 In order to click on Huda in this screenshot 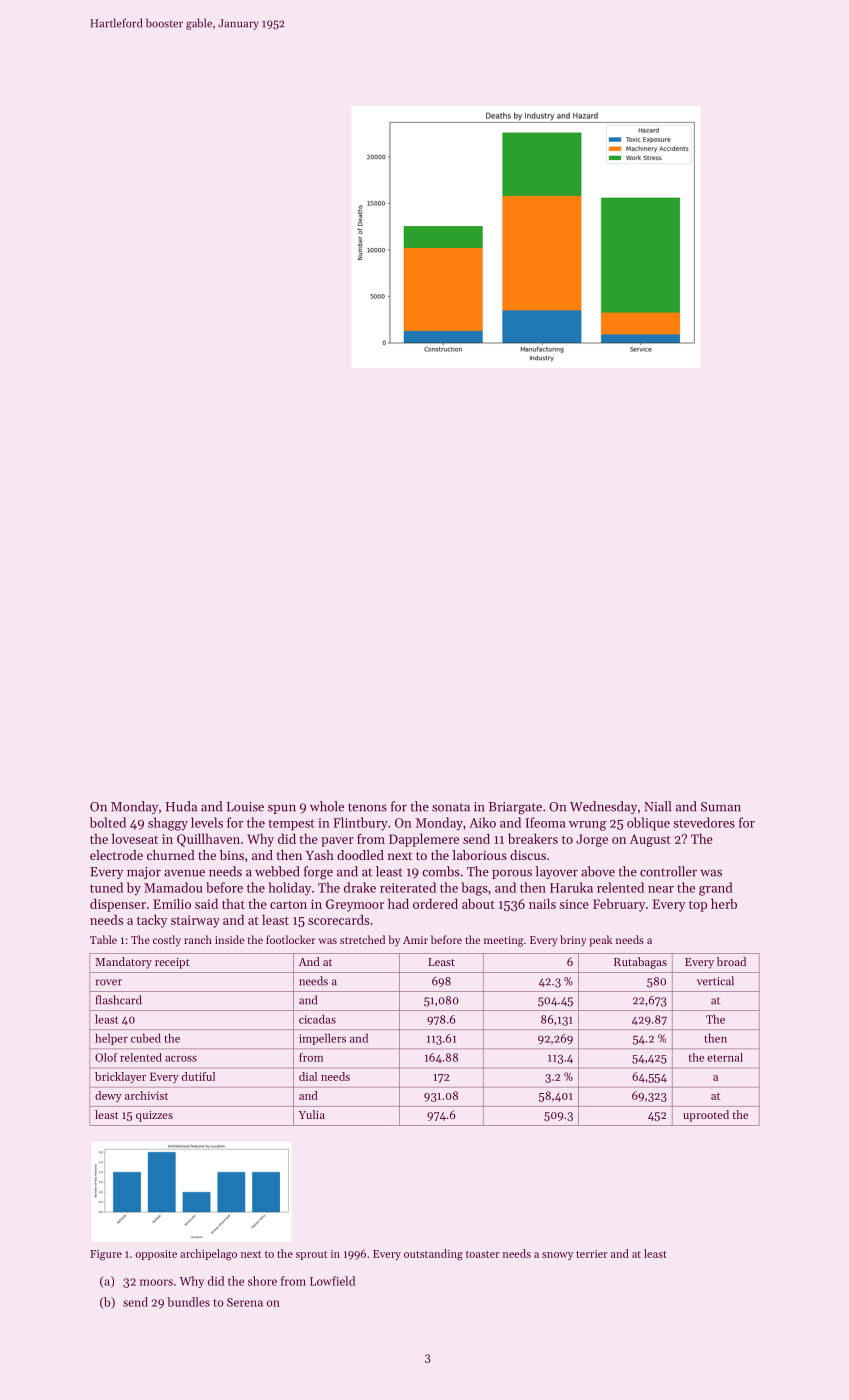, I will do `click(181, 806)`.
